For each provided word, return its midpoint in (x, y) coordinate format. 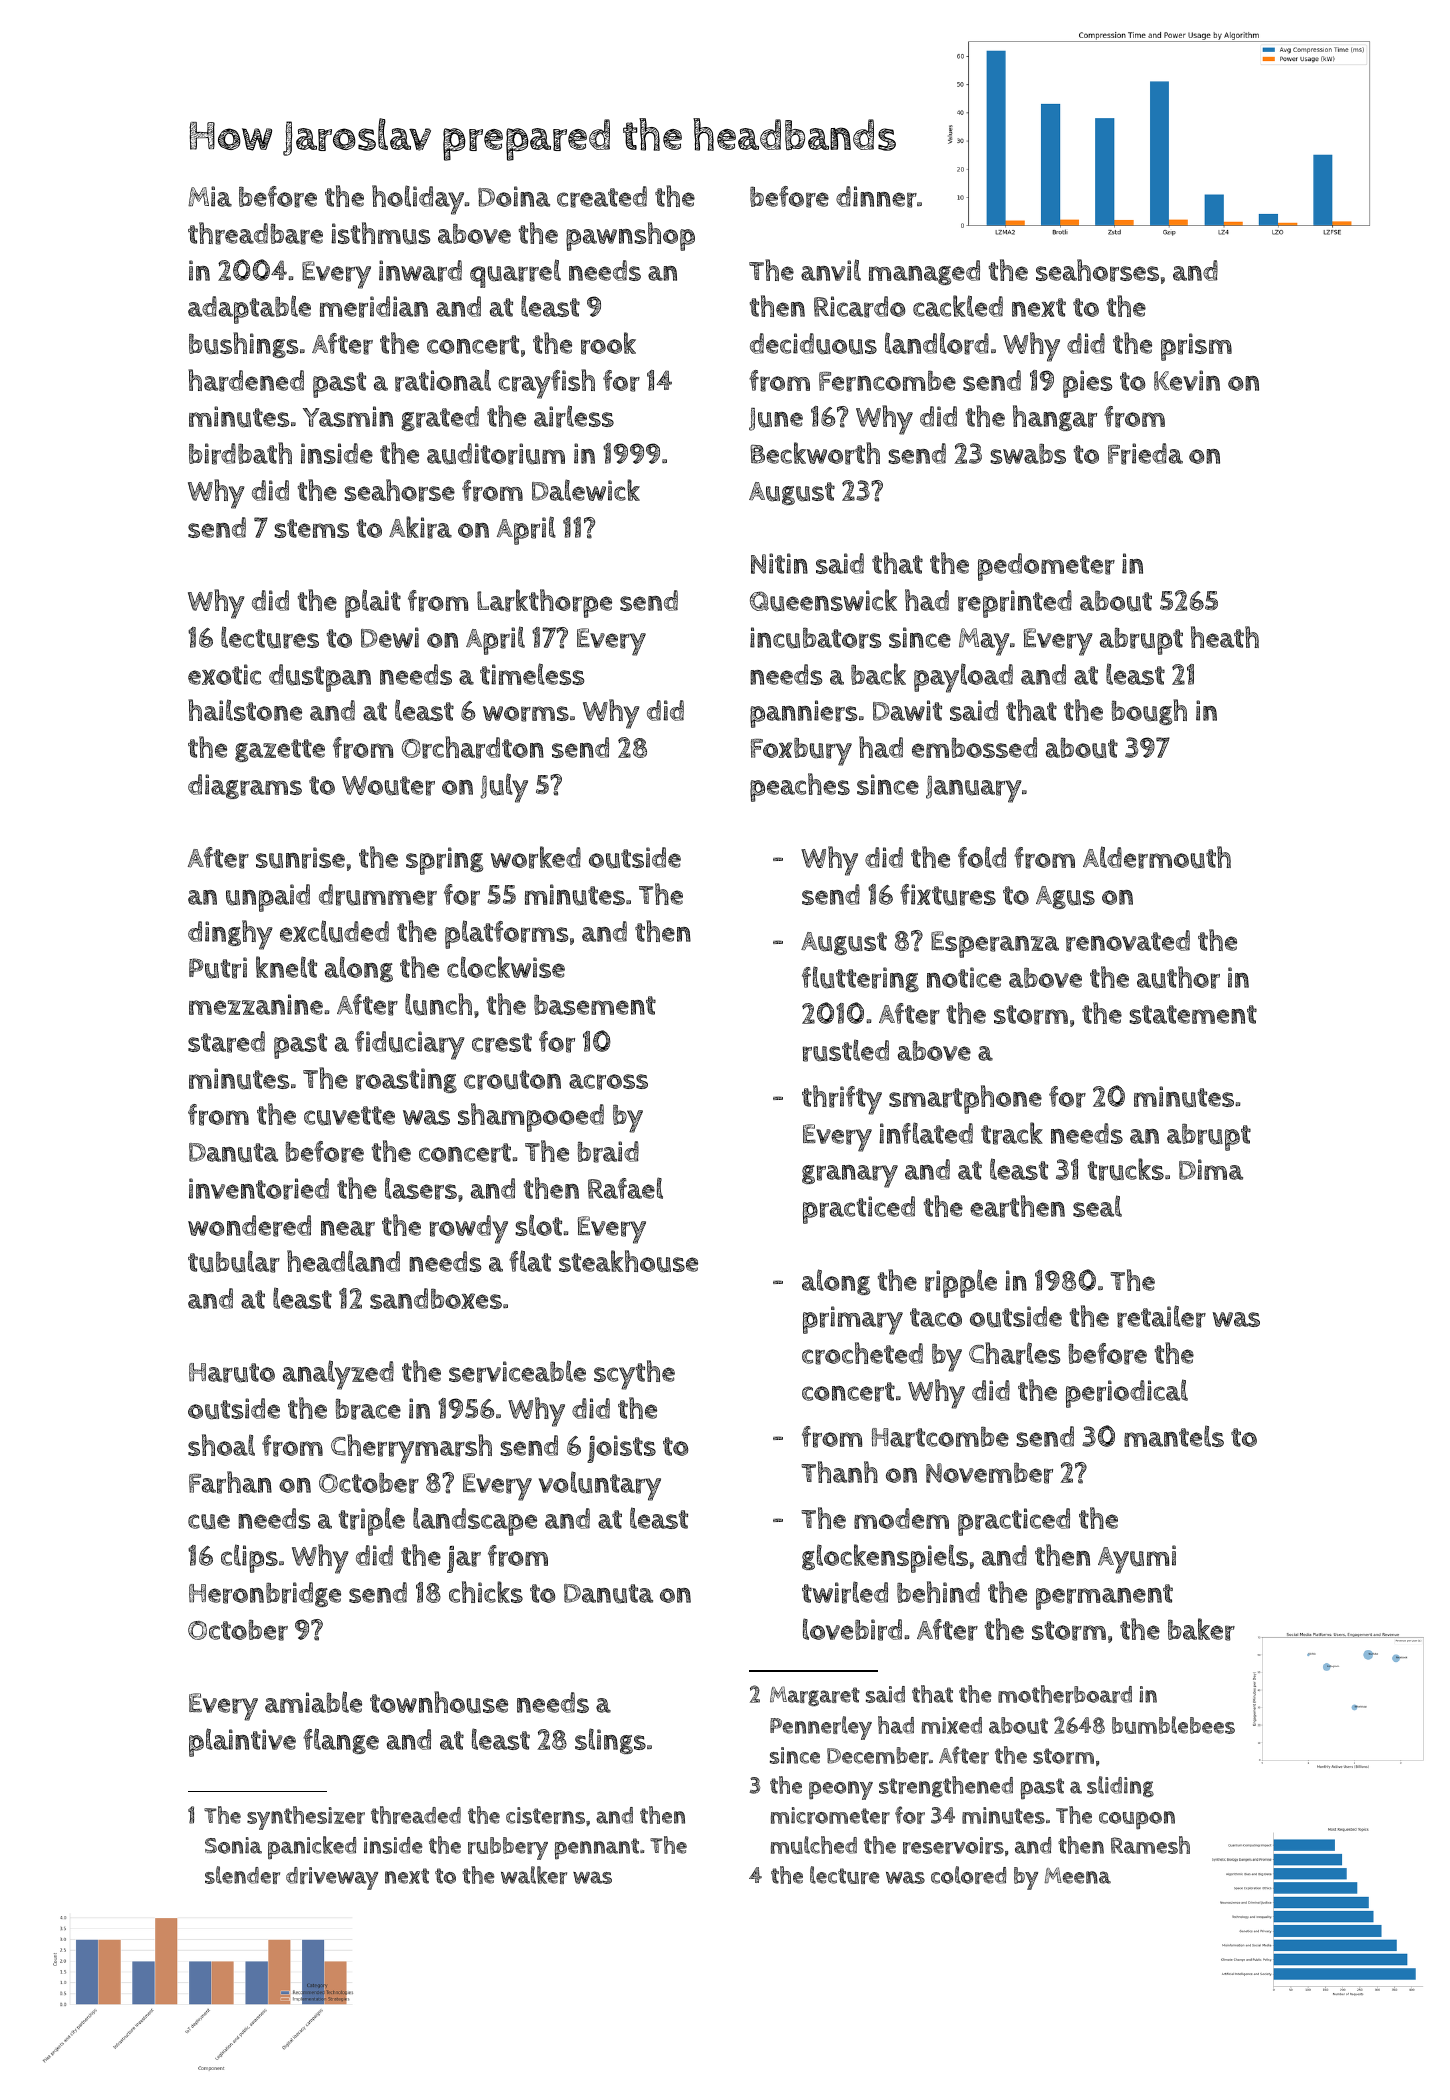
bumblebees (1173, 1725)
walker (534, 1875)
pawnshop (630, 236)
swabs (1028, 453)
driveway (332, 1878)
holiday (418, 200)
